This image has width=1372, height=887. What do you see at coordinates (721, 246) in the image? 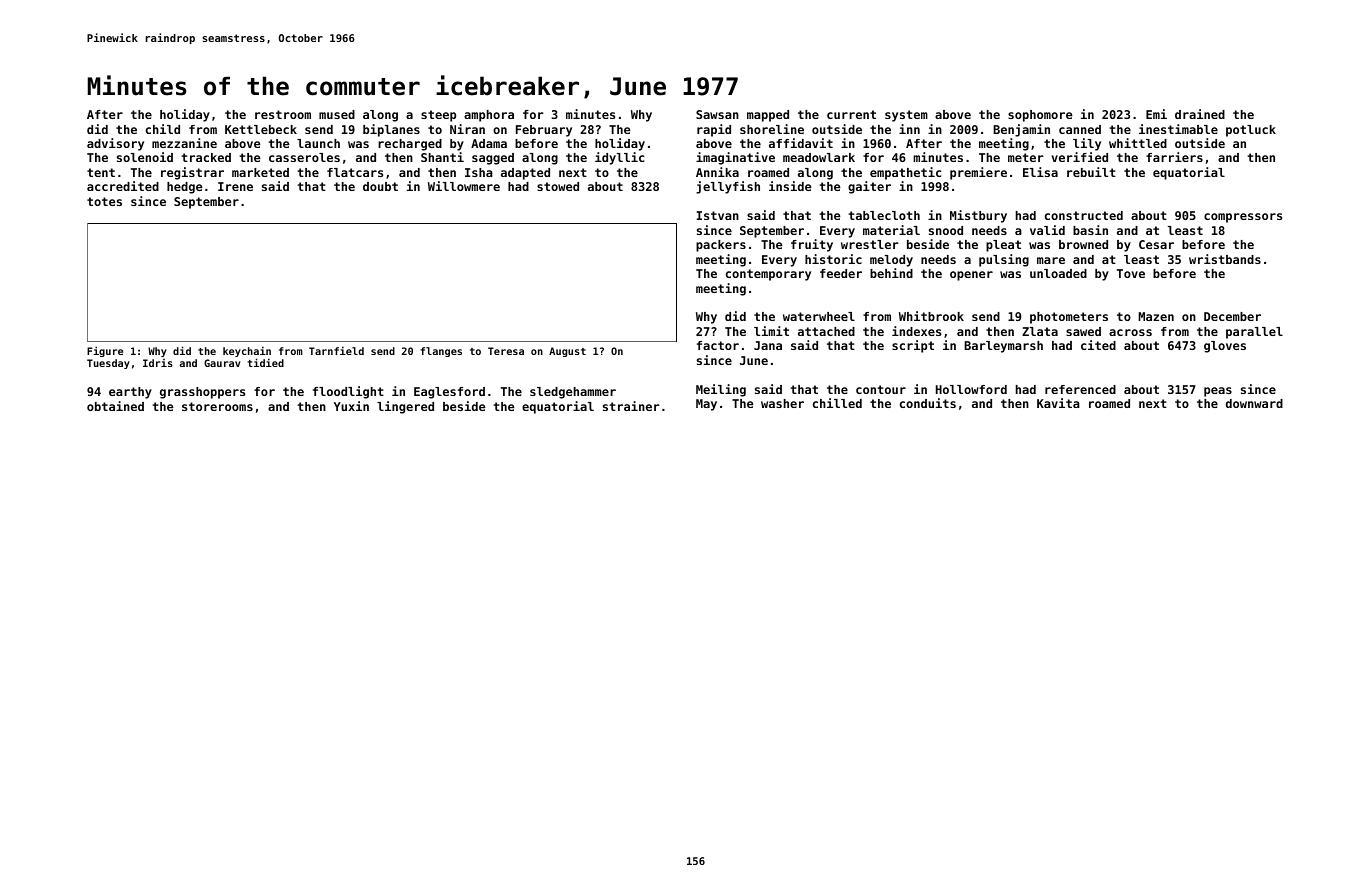
I see `packers` at bounding box center [721, 246].
